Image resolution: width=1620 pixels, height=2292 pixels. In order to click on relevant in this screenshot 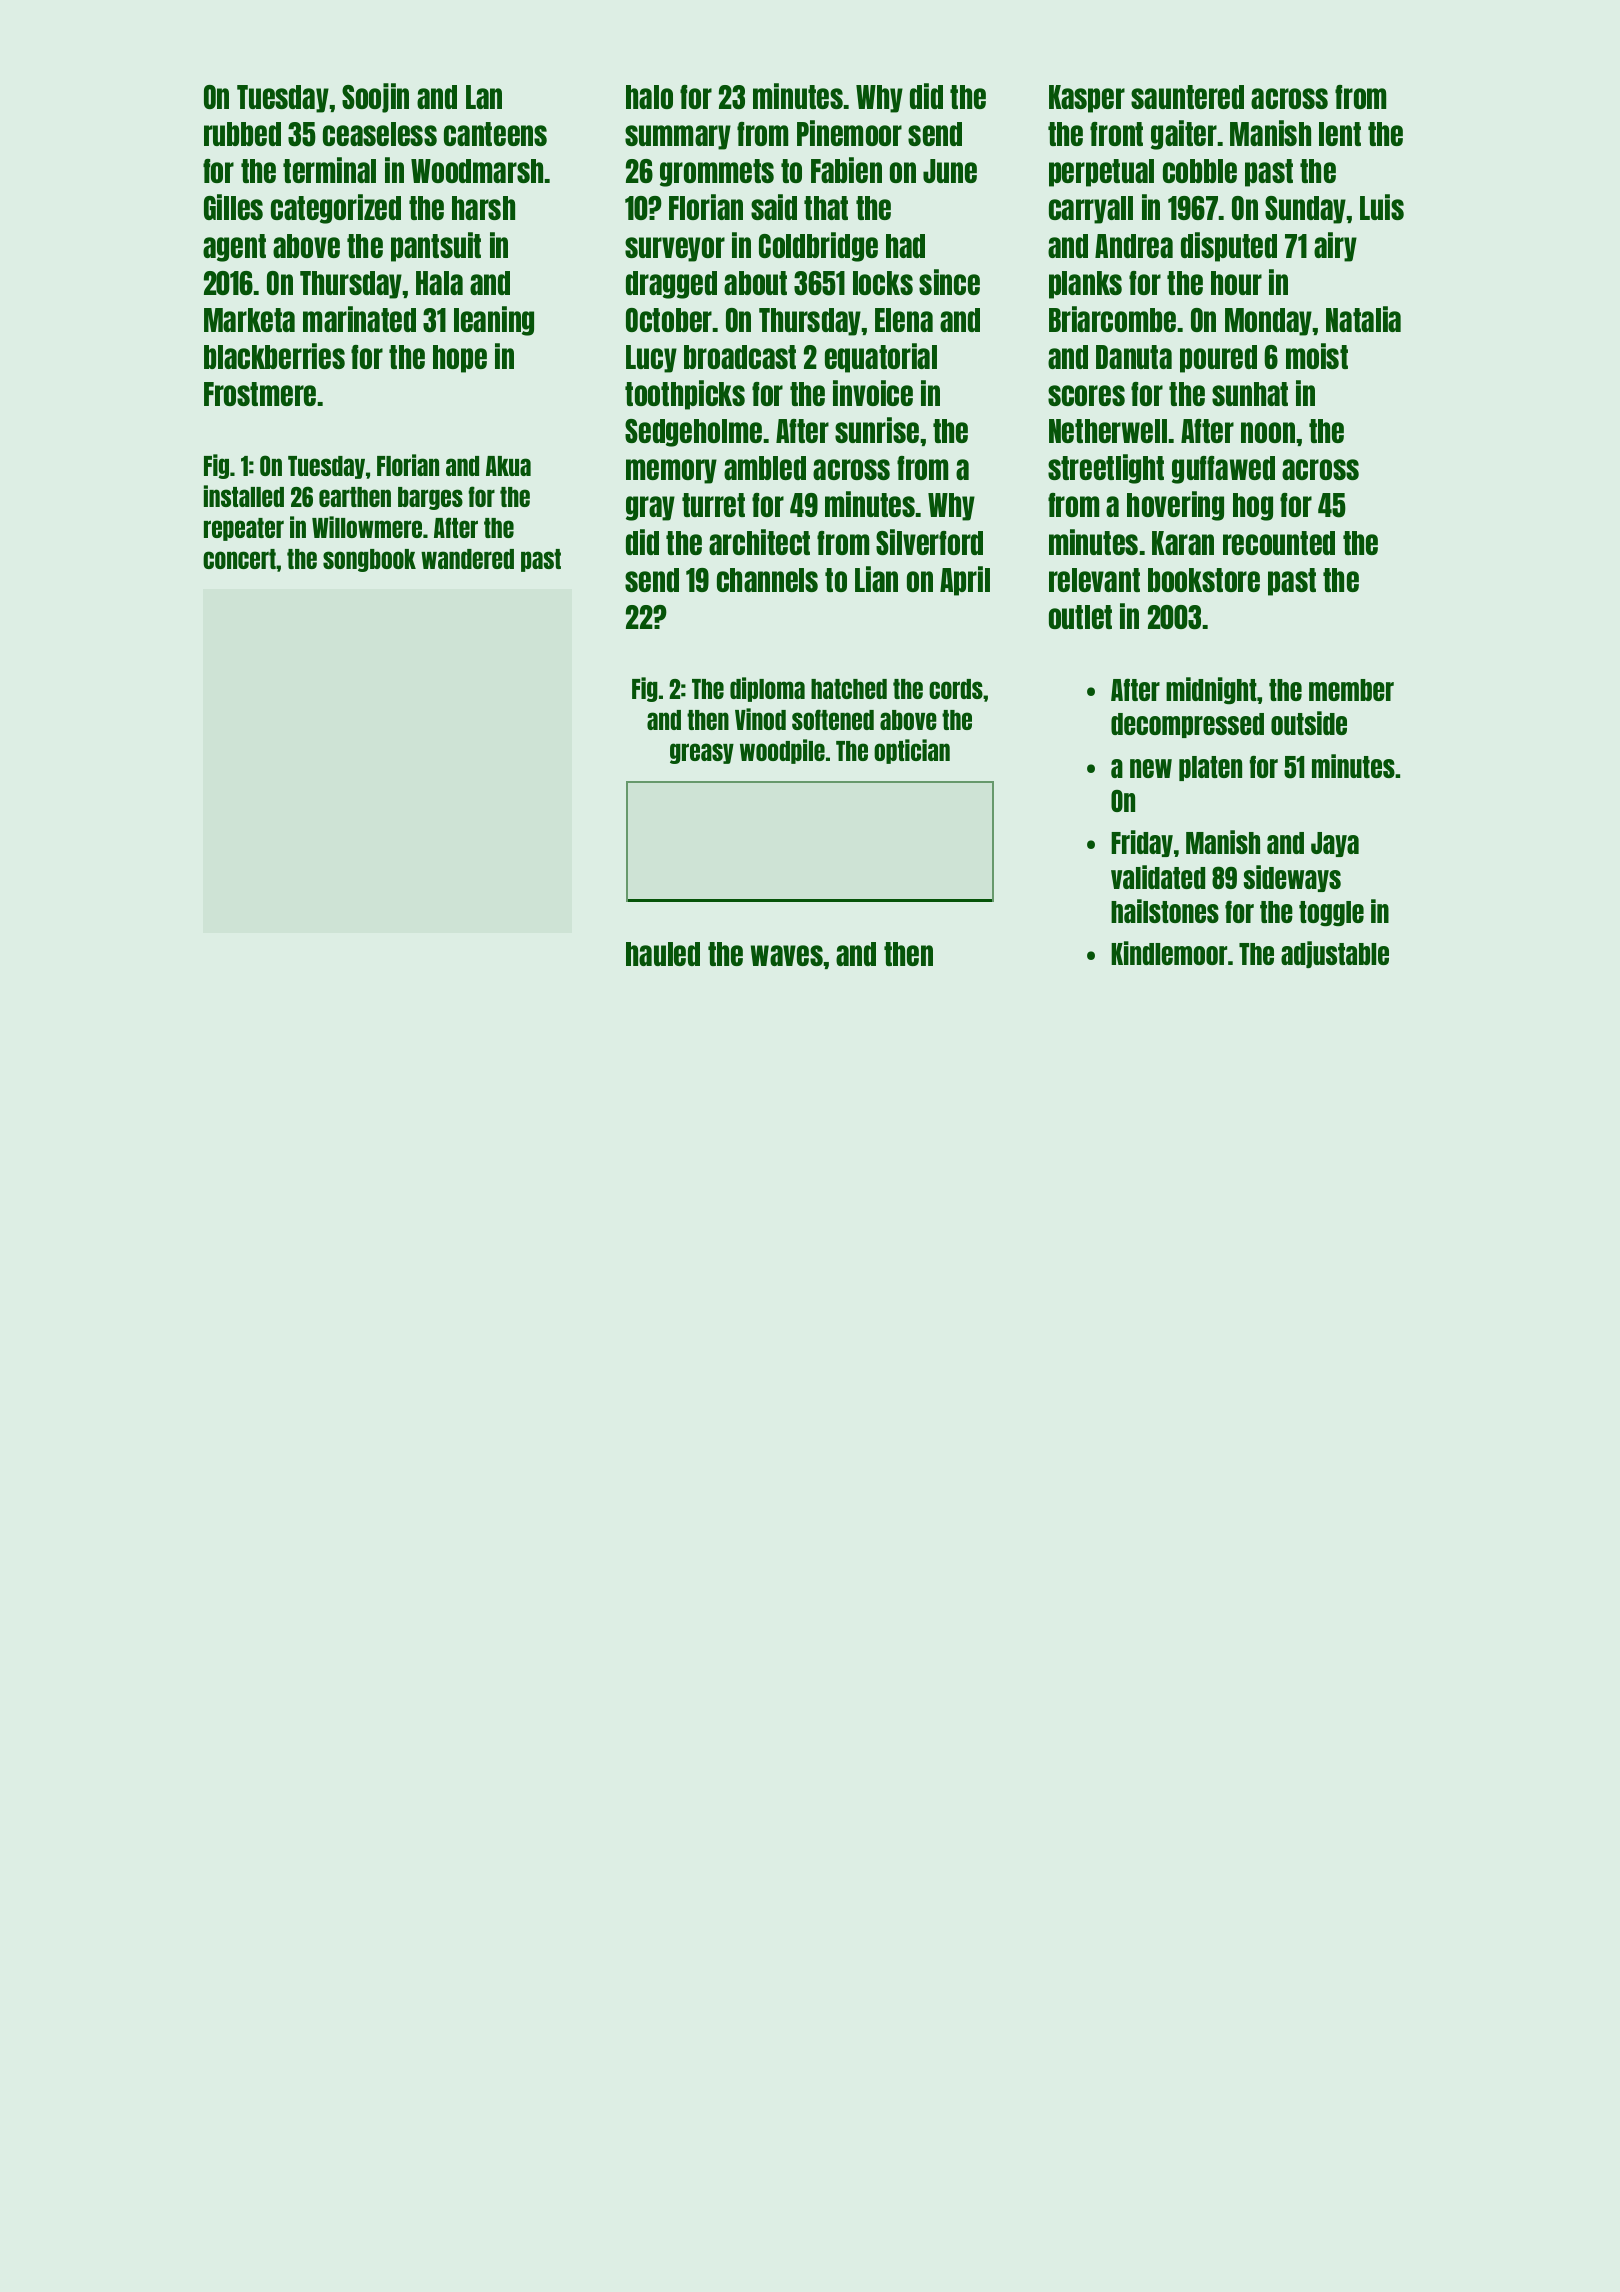, I will do `click(1094, 580)`.
